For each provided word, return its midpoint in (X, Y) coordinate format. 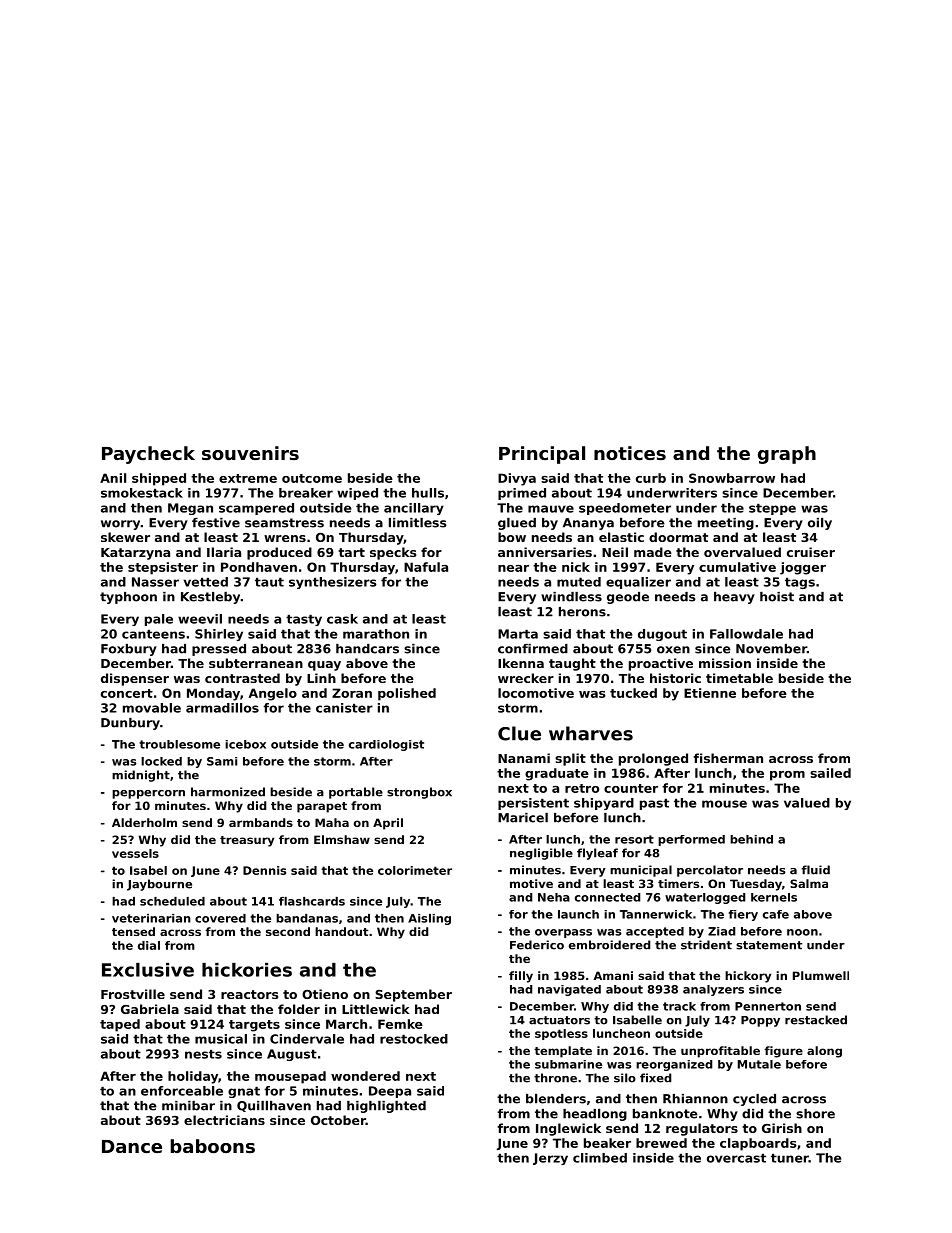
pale (159, 620)
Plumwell (821, 975)
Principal (542, 455)
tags (800, 583)
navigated (569, 990)
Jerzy (550, 1159)
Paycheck (148, 455)
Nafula (426, 567)
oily (820, 524)
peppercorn (148, 794)
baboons (213, 1146)
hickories (247, 970)
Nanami (524, 758)
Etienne (710, 693)
